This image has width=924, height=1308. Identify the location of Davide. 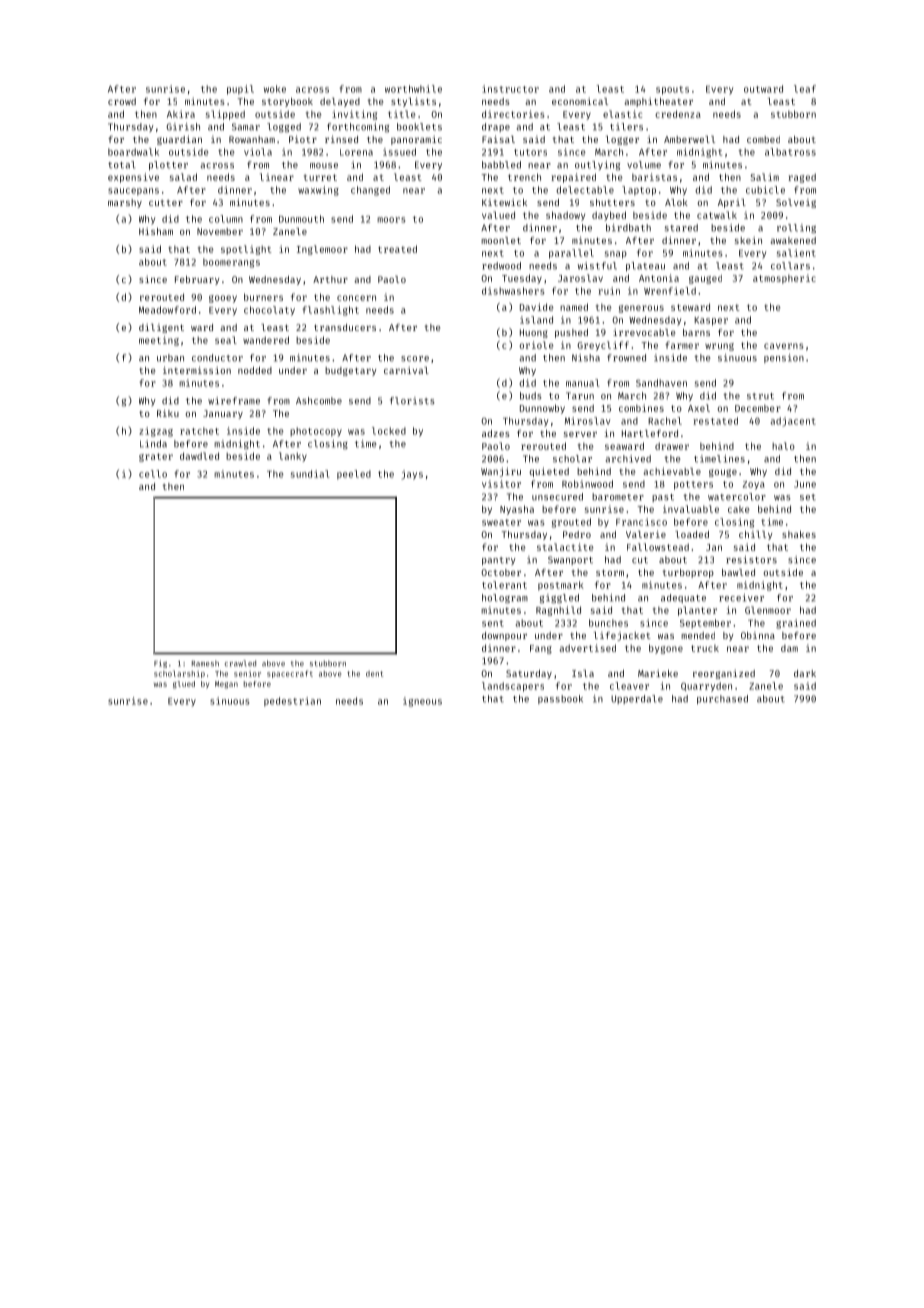
(537, 307).
